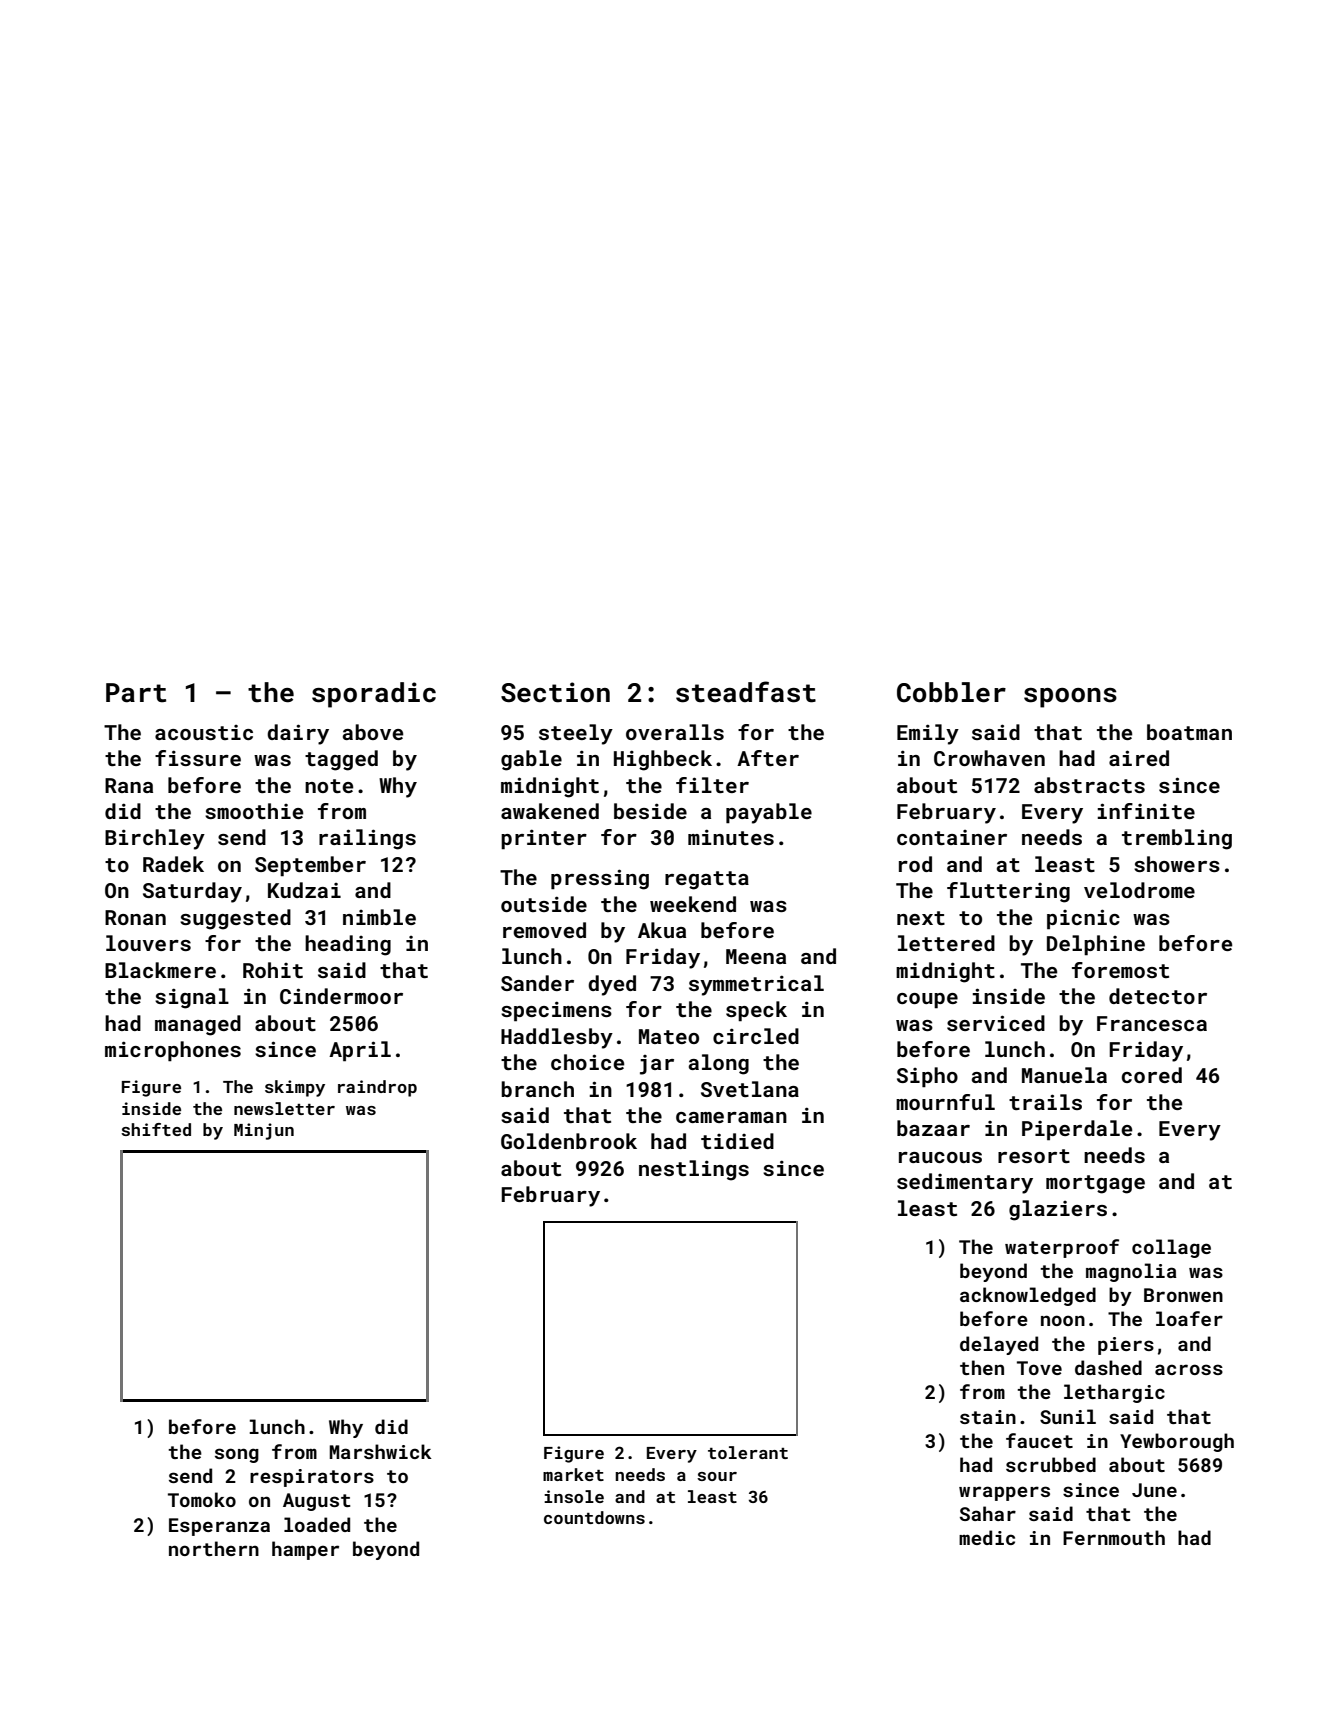 The width and height of the screenshot is (1341, 1735). What do you see at coordinates (1114, 1537) in the screenshot?
I see `Fernmouth` at bounding box center [1114, 1537].
